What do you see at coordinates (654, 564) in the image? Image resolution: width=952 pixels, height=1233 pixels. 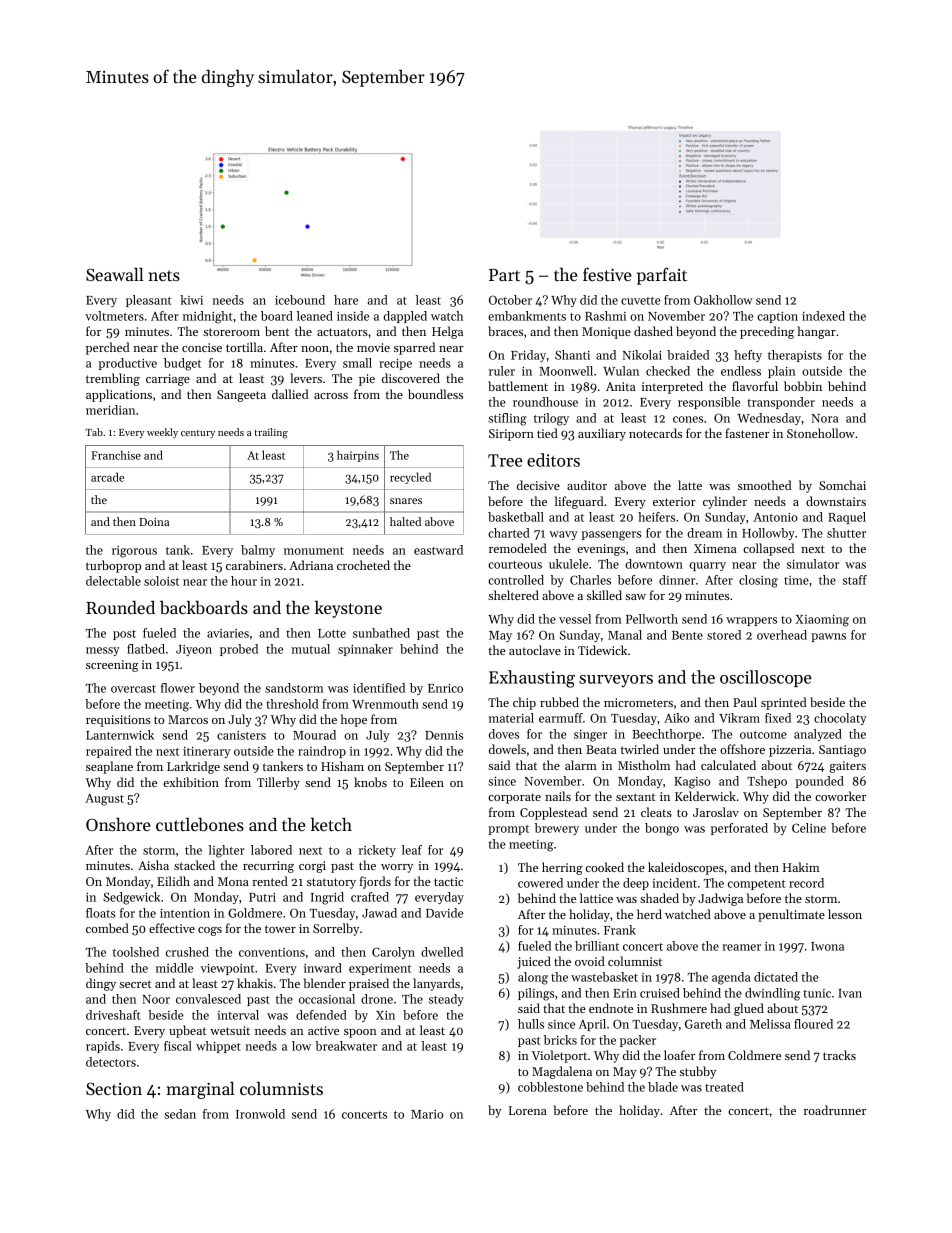 I see `downtown` at bounding box center [654, 564].
